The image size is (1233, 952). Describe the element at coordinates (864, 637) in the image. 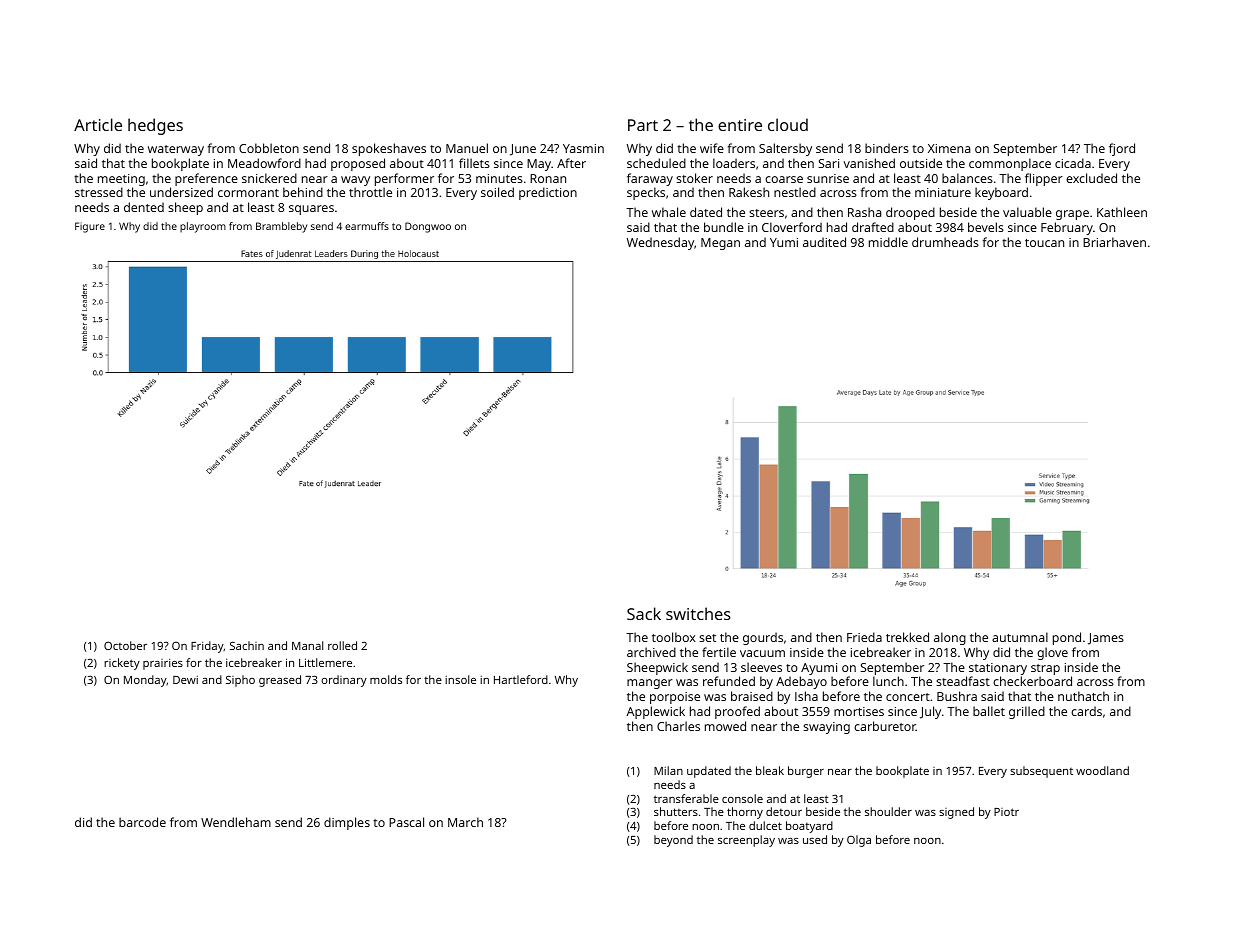

I see `Frieda` at that location.
